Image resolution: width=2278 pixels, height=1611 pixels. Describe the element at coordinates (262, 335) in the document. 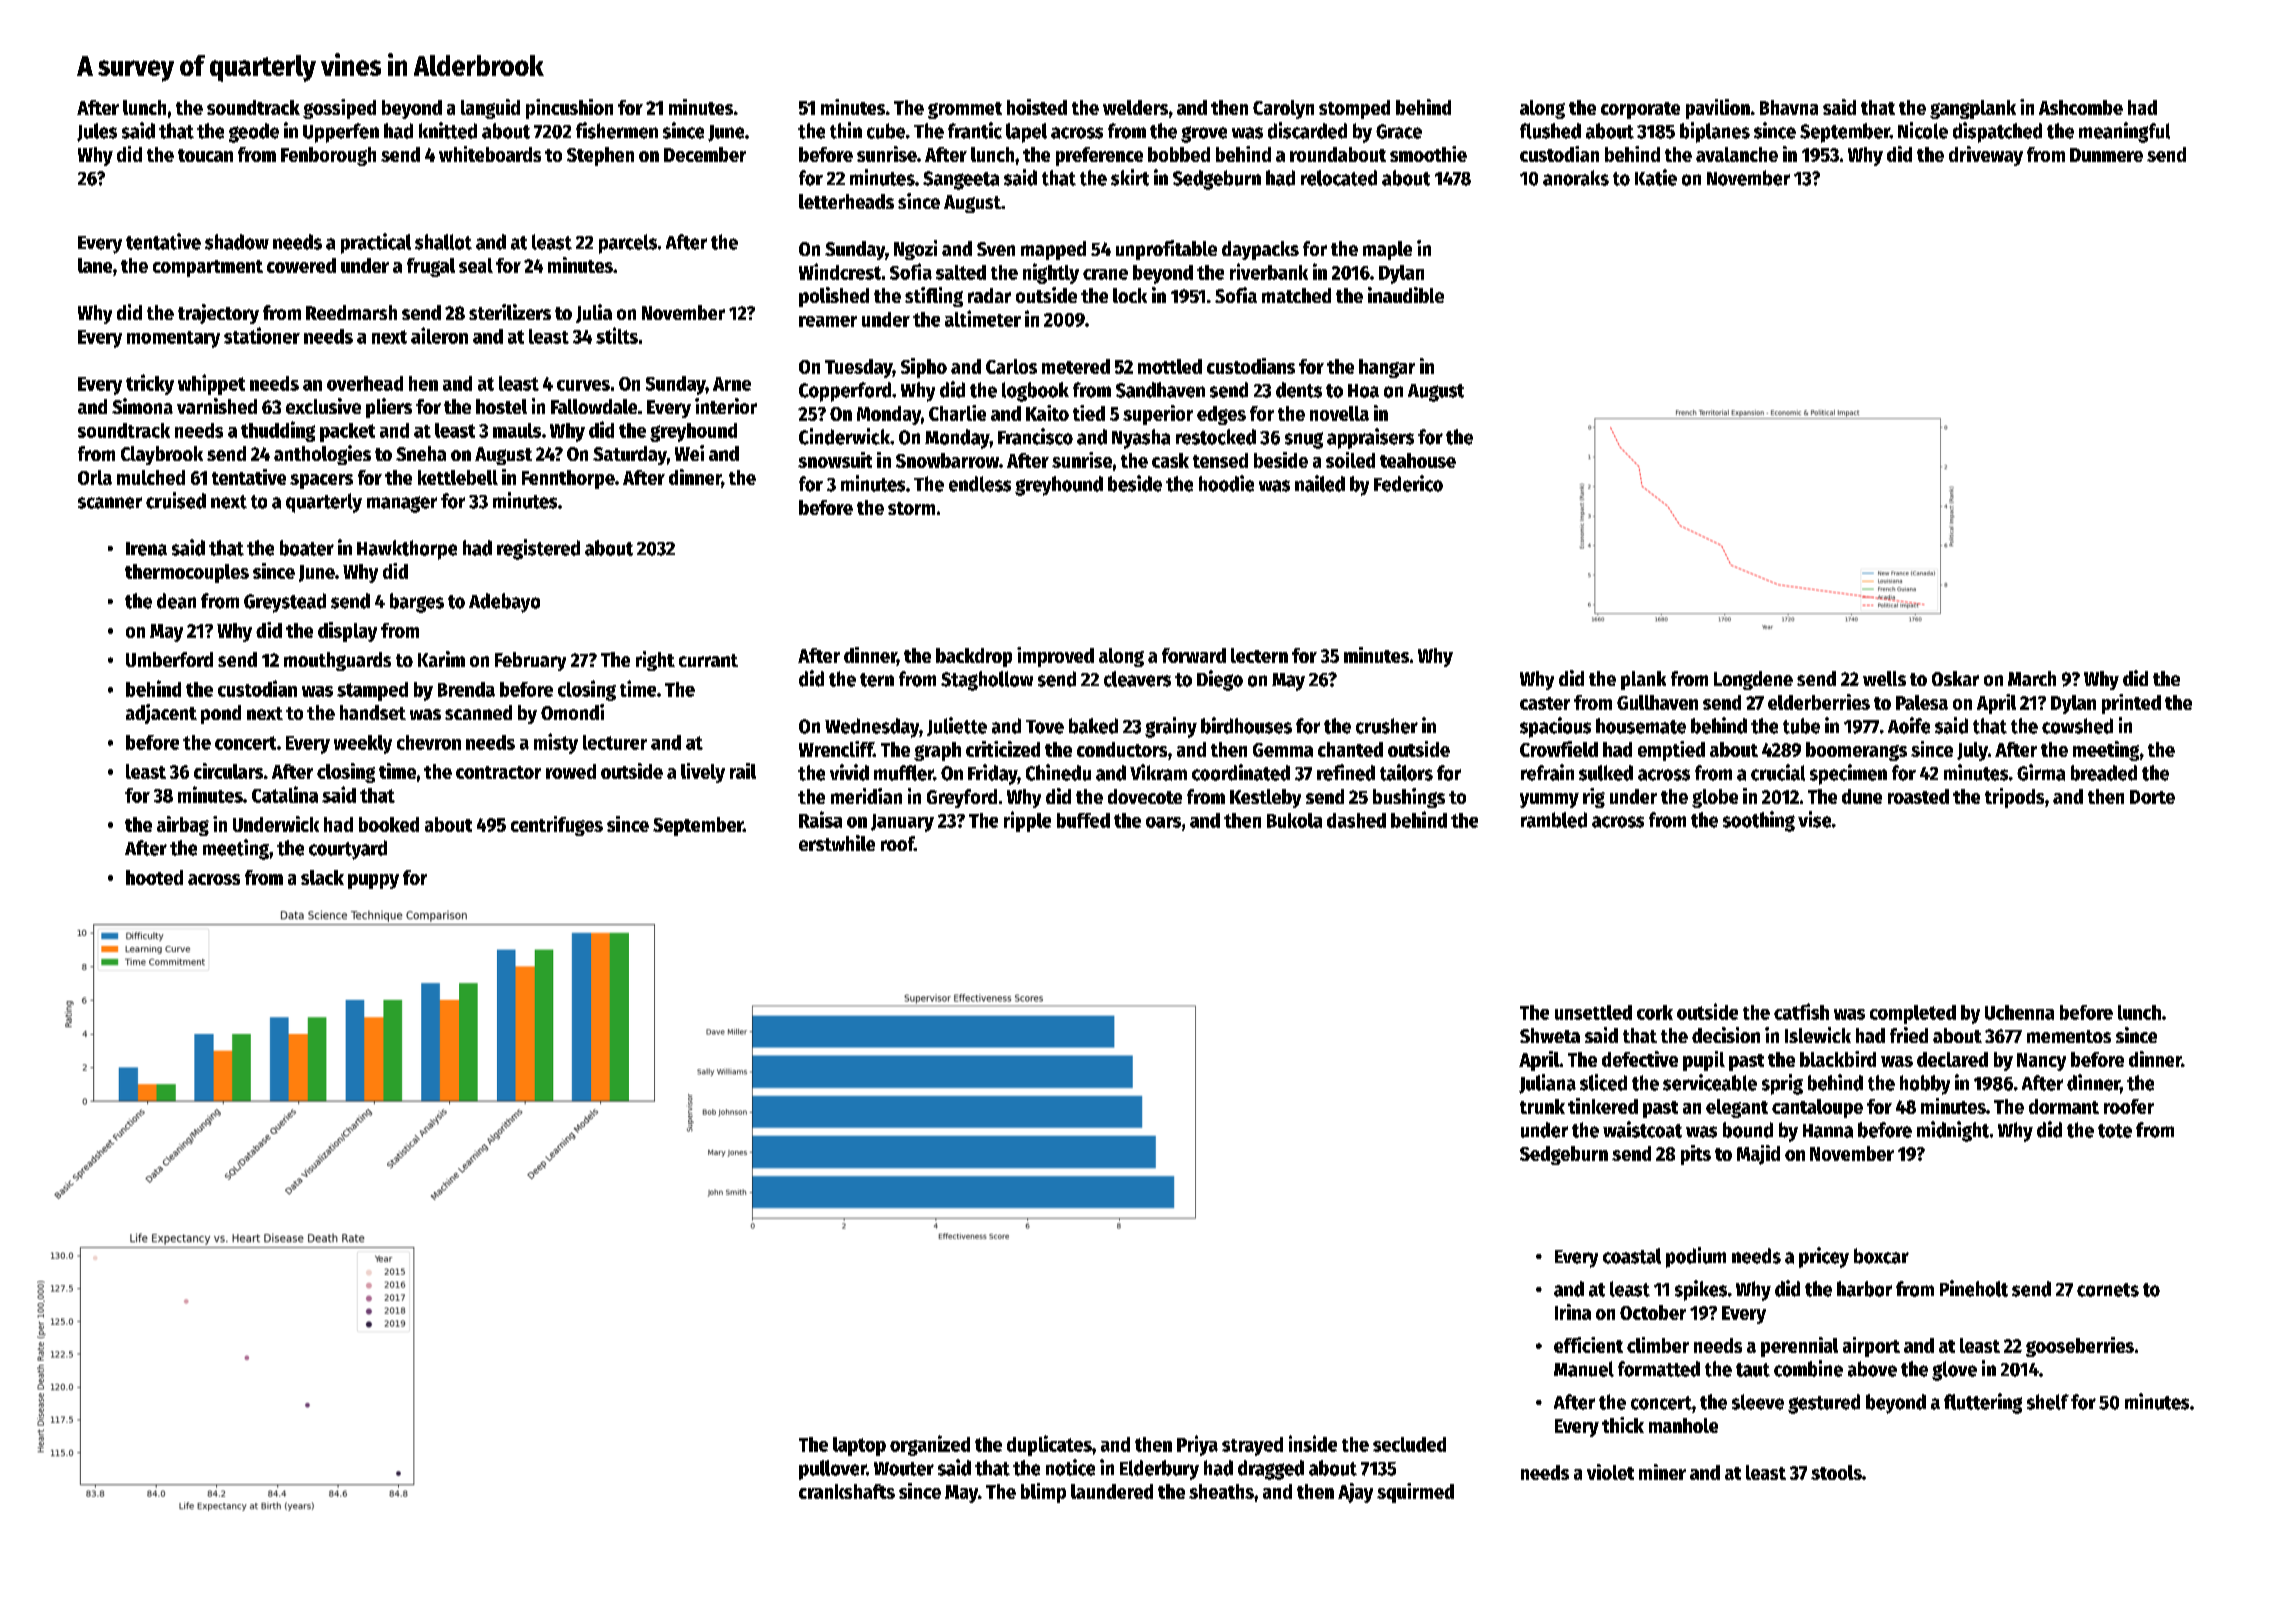

I see `stationer` at that location.
